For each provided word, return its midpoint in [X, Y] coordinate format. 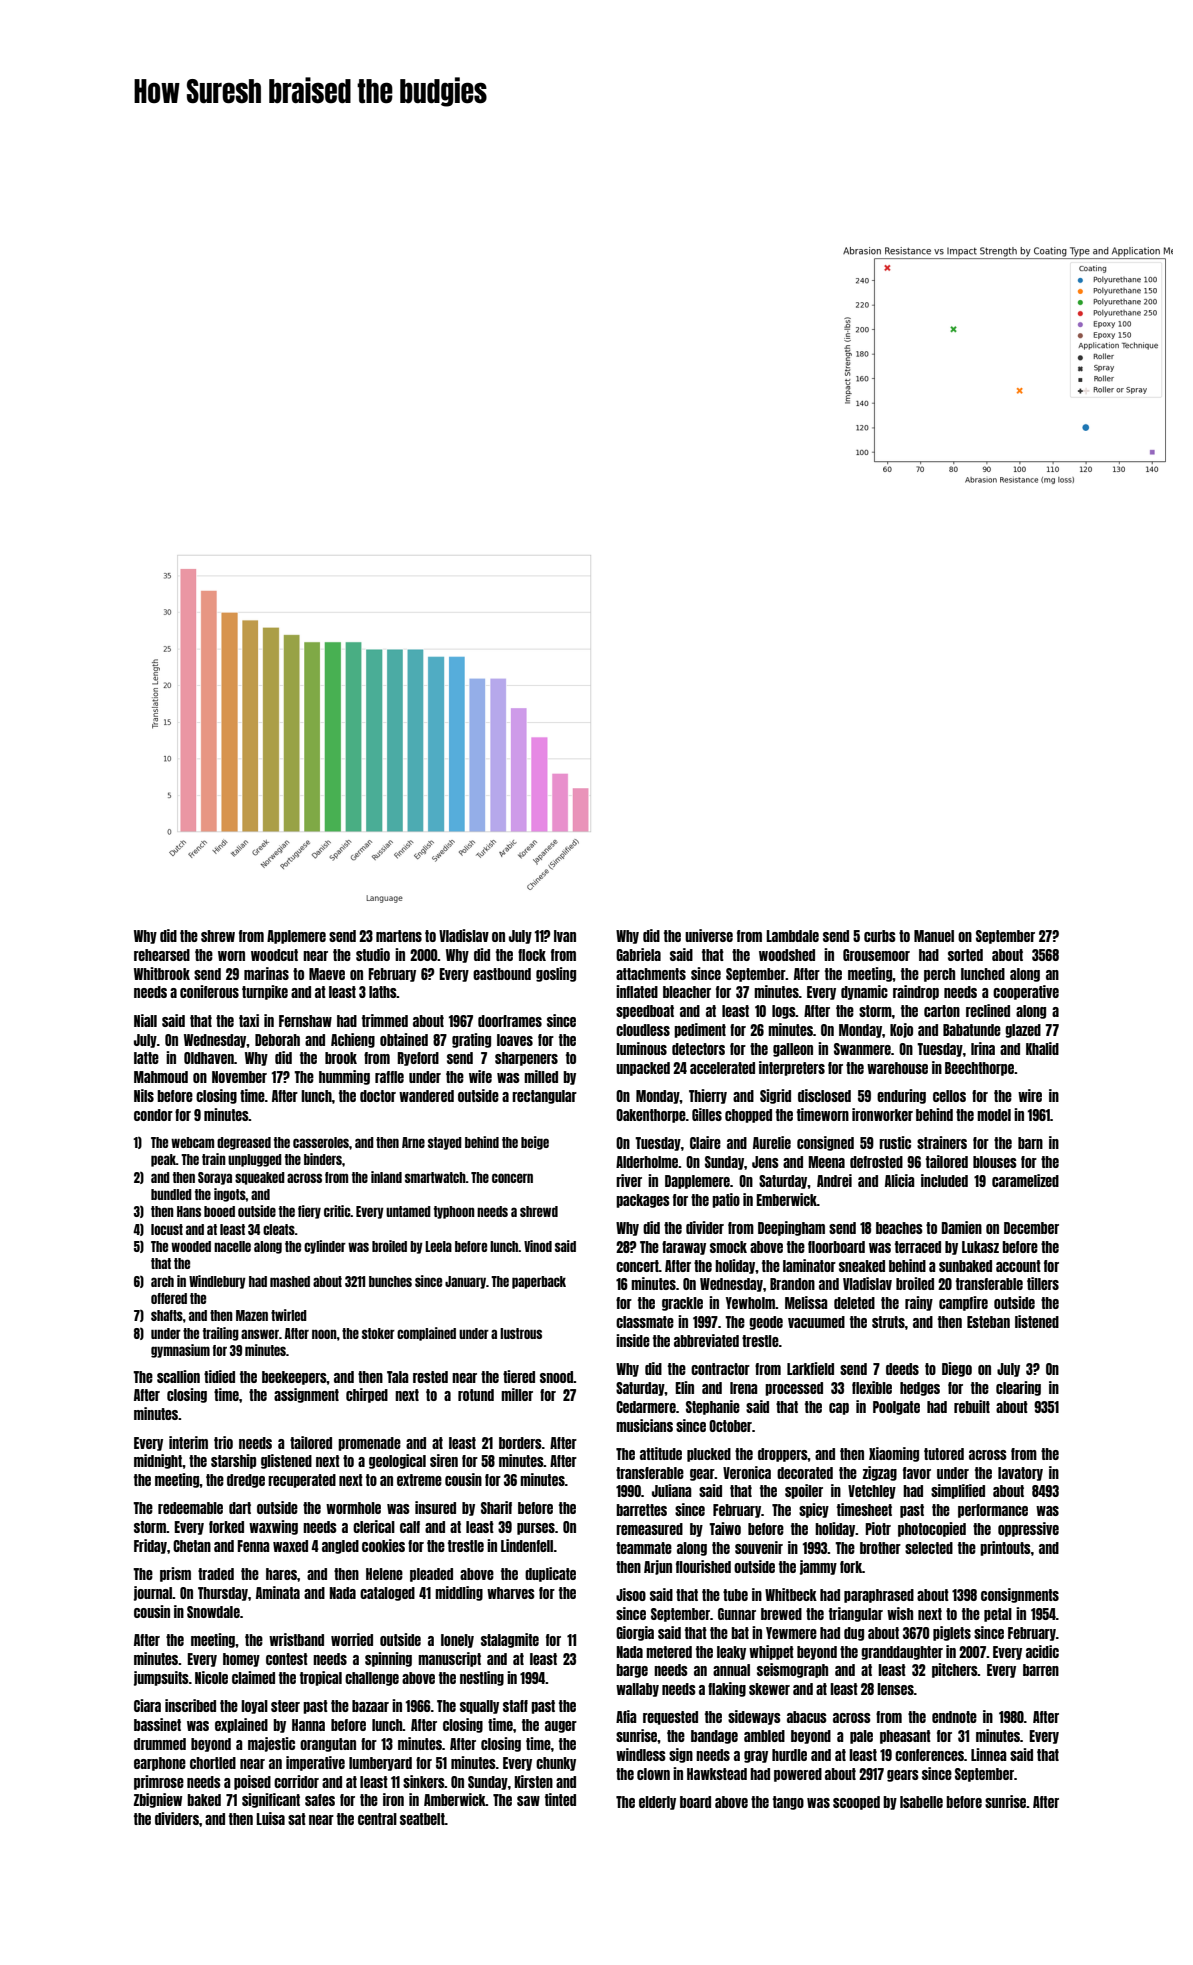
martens [399, 936]
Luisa [270, 1818]
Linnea [989, 1754]
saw [528, 1801]
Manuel [934, 936]
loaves [515, 1040]
